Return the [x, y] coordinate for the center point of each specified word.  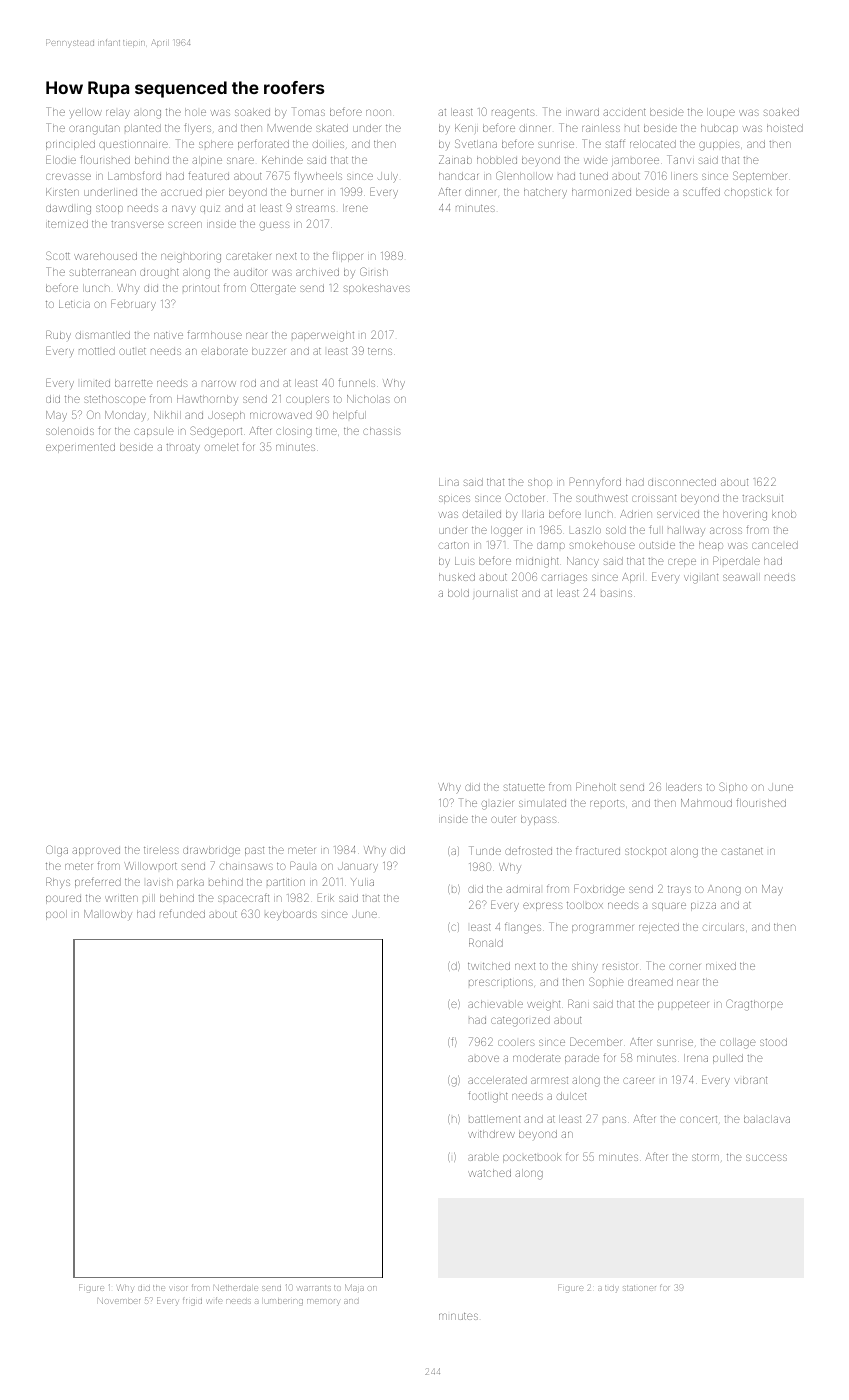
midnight [537, 562]
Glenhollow [524, 175]
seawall [741, 577]
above [483, 1058]
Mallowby [108, 915]
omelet [221, 447]
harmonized [601, 192]
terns [380, 351]
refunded [182, 913]
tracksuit [762, 498]
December [596, 1041]
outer [503, 819]
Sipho [733, 787]
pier [214, 194]
